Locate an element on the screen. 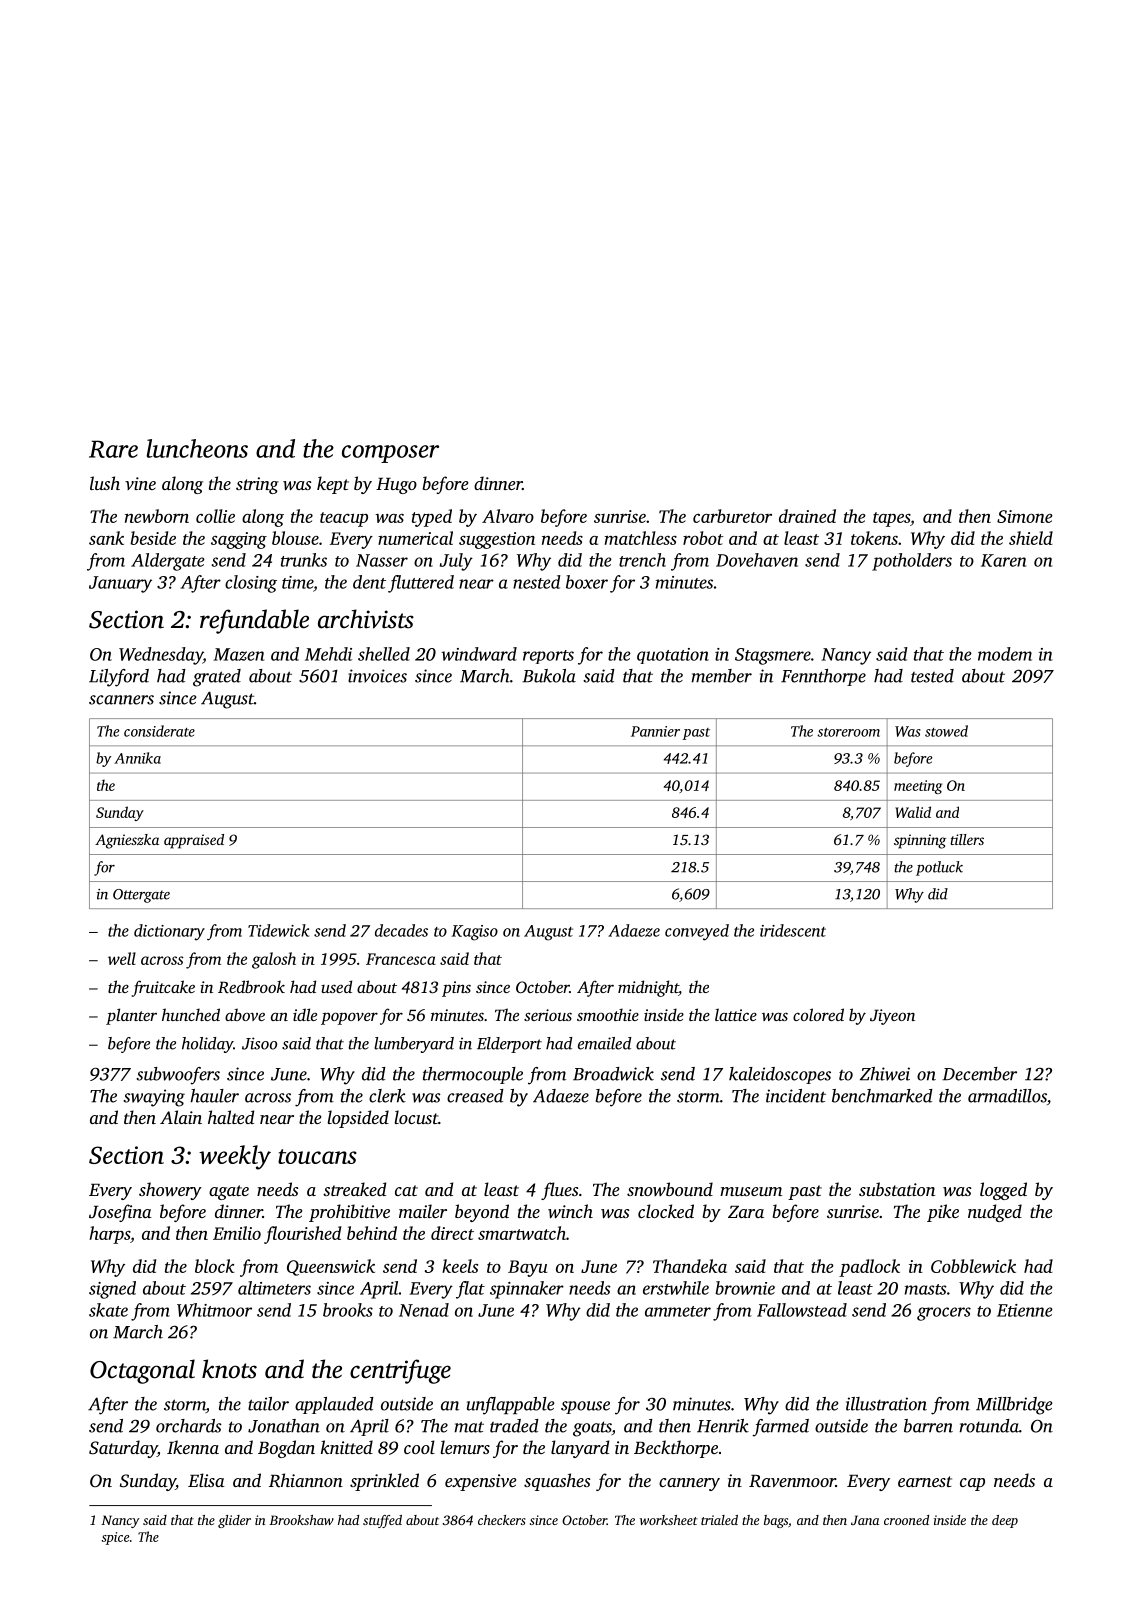 This screenshot has height=1616, width=1142. Simone is located at coordinates (1025, 516).
